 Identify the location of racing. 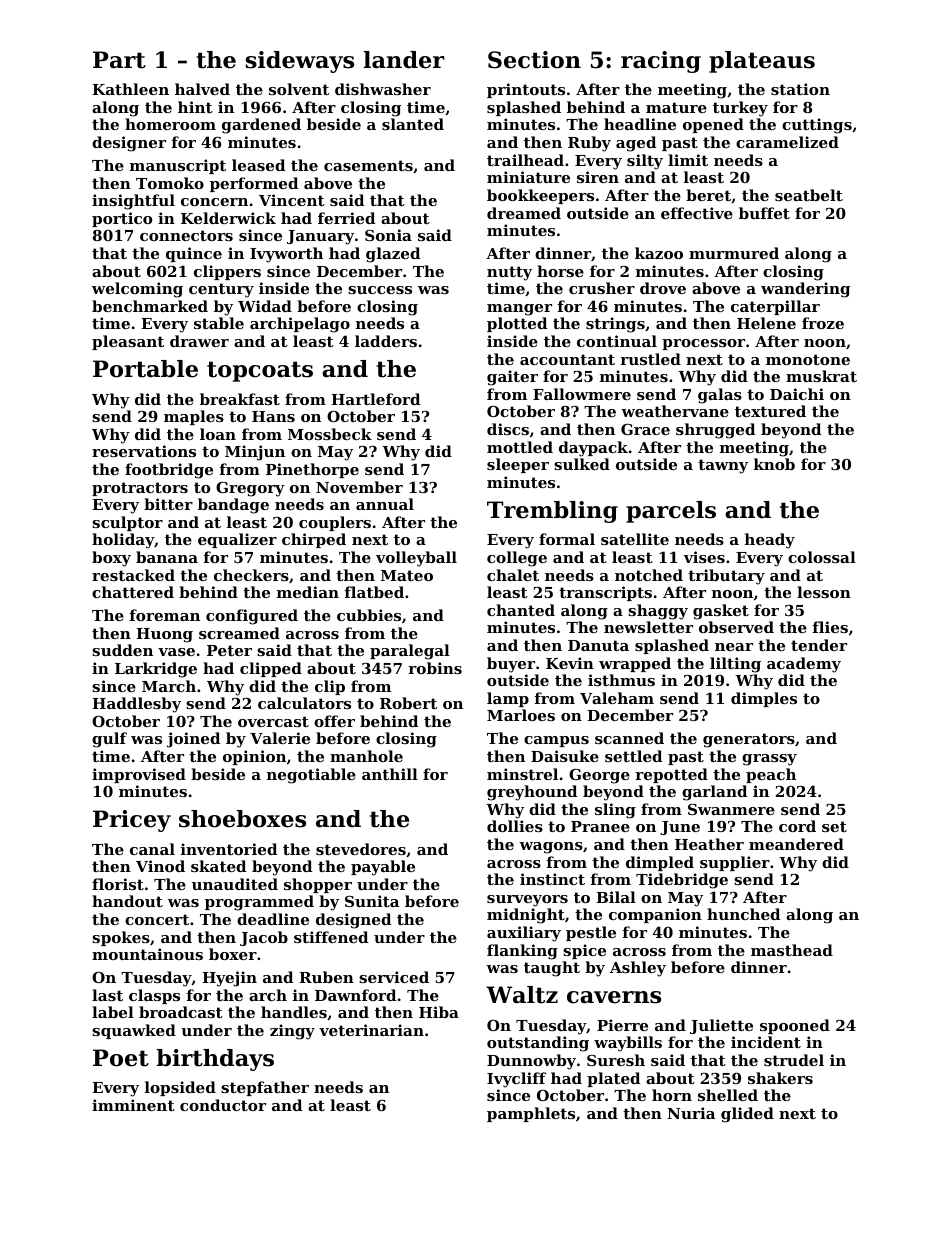
(661, 62).
